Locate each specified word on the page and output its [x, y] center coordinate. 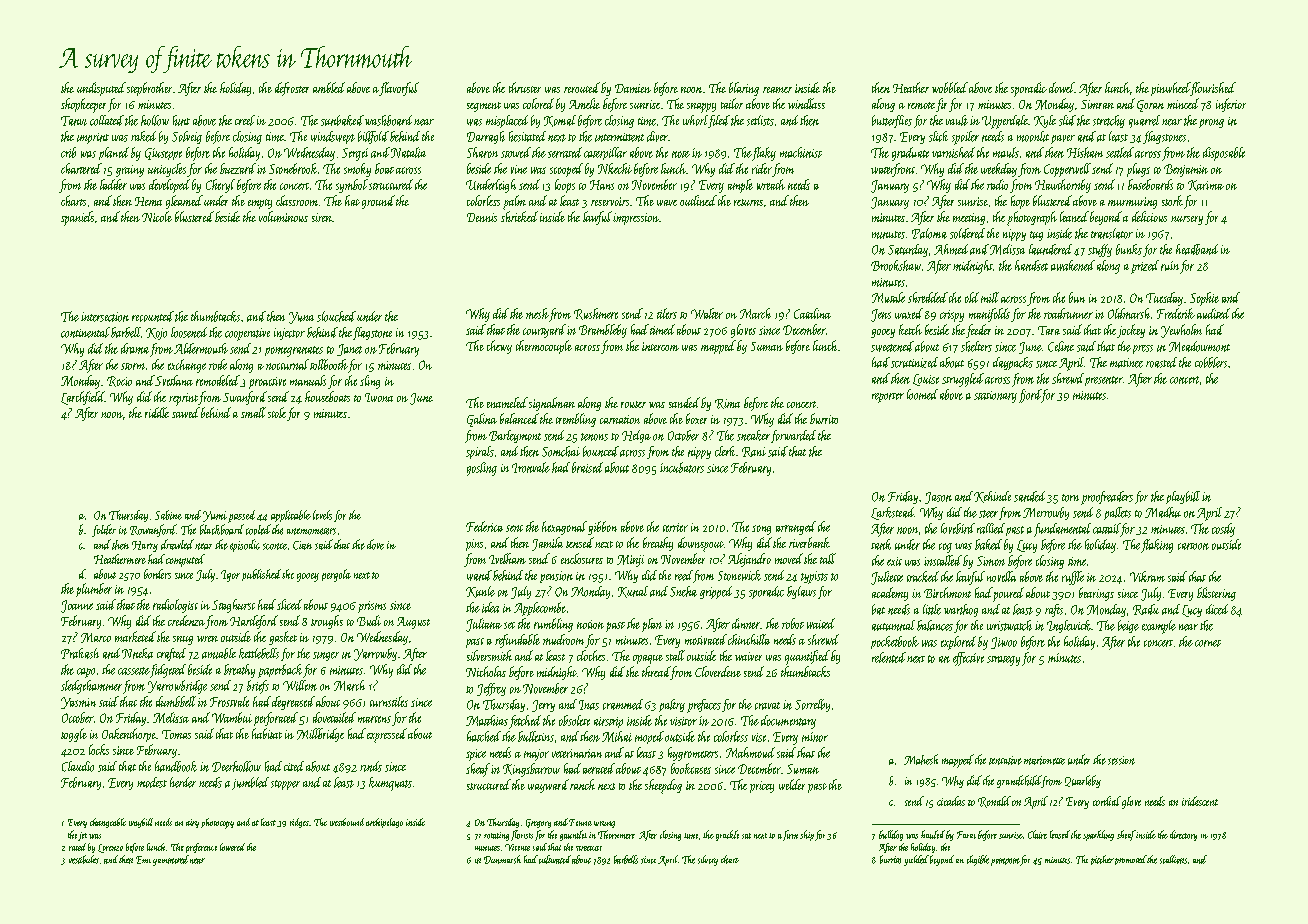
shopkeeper [83, 105]
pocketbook [895, 642]
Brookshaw [896, 265]
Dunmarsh [502, 859]
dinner [746, 623]
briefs [258, 687]
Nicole [157, 216]
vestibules [84, 859]
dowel [1061, 87]
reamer [777, 90]
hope [1020, 202]
